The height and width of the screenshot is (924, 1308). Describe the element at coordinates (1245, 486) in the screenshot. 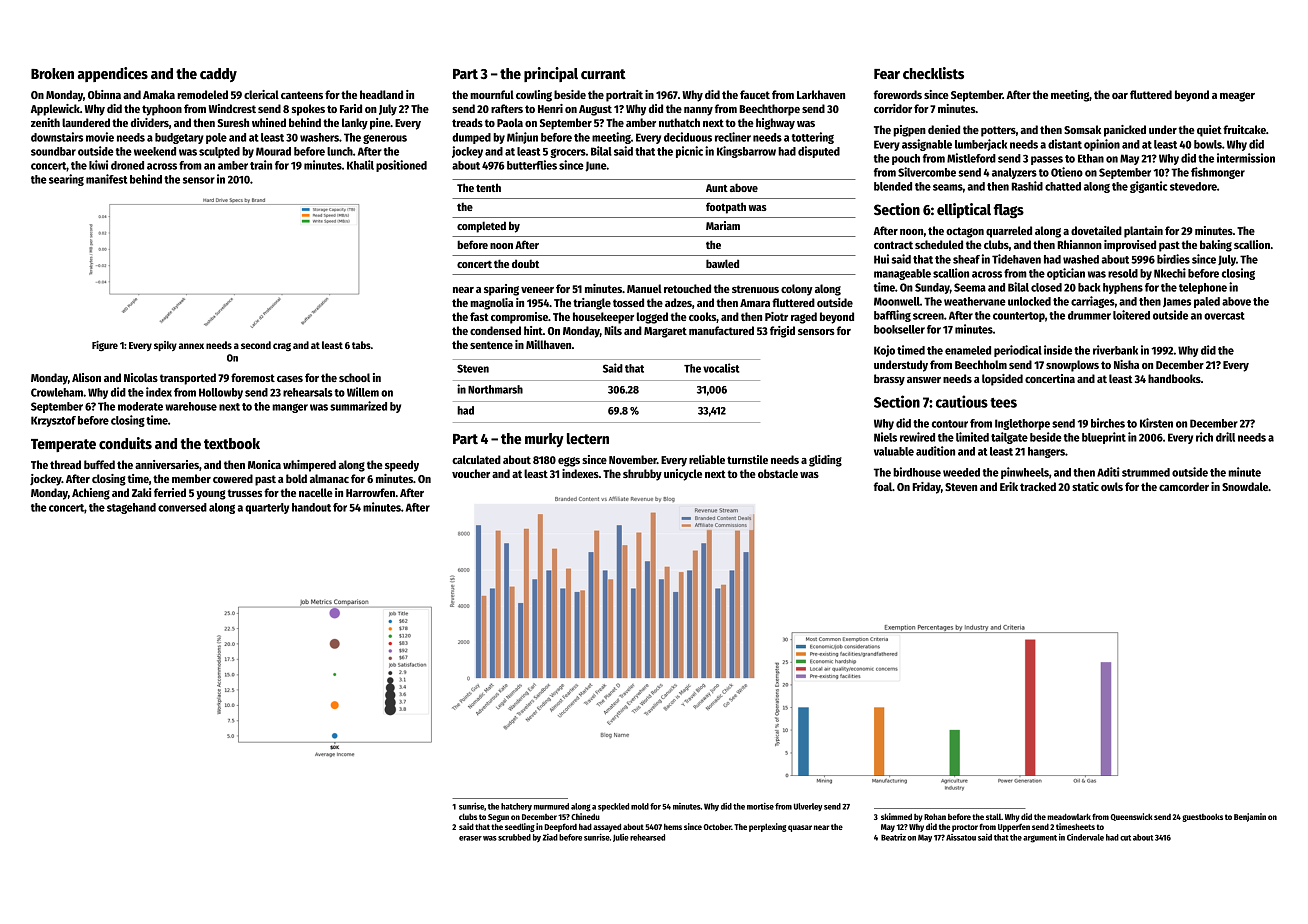

I see `Snowdale` at that location.
